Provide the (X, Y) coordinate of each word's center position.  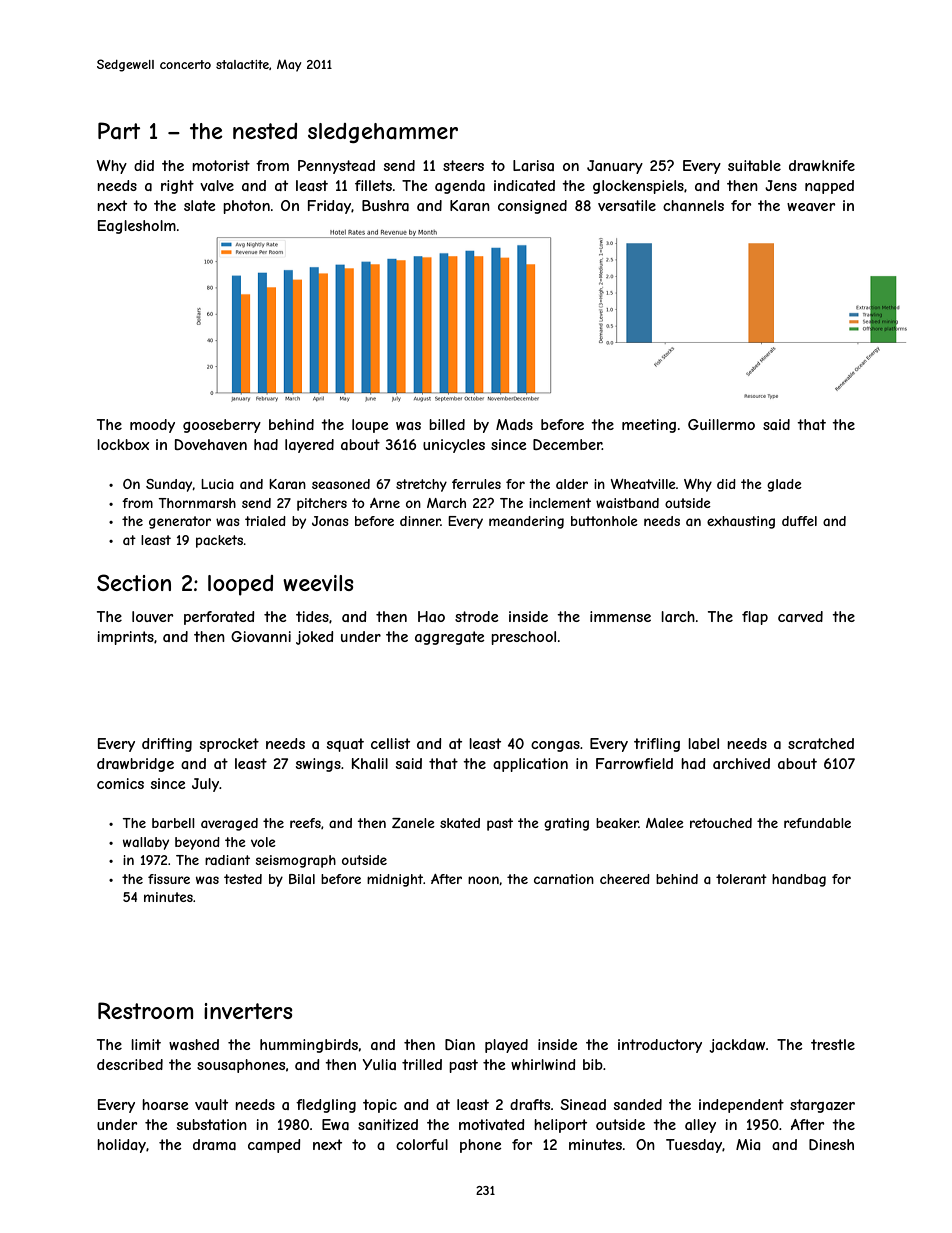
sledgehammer (383, 133)
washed (194, 1044)
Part (119, 131)
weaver (811, 207)
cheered (625, 879)
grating (566, 824)
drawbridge (135, 765)
